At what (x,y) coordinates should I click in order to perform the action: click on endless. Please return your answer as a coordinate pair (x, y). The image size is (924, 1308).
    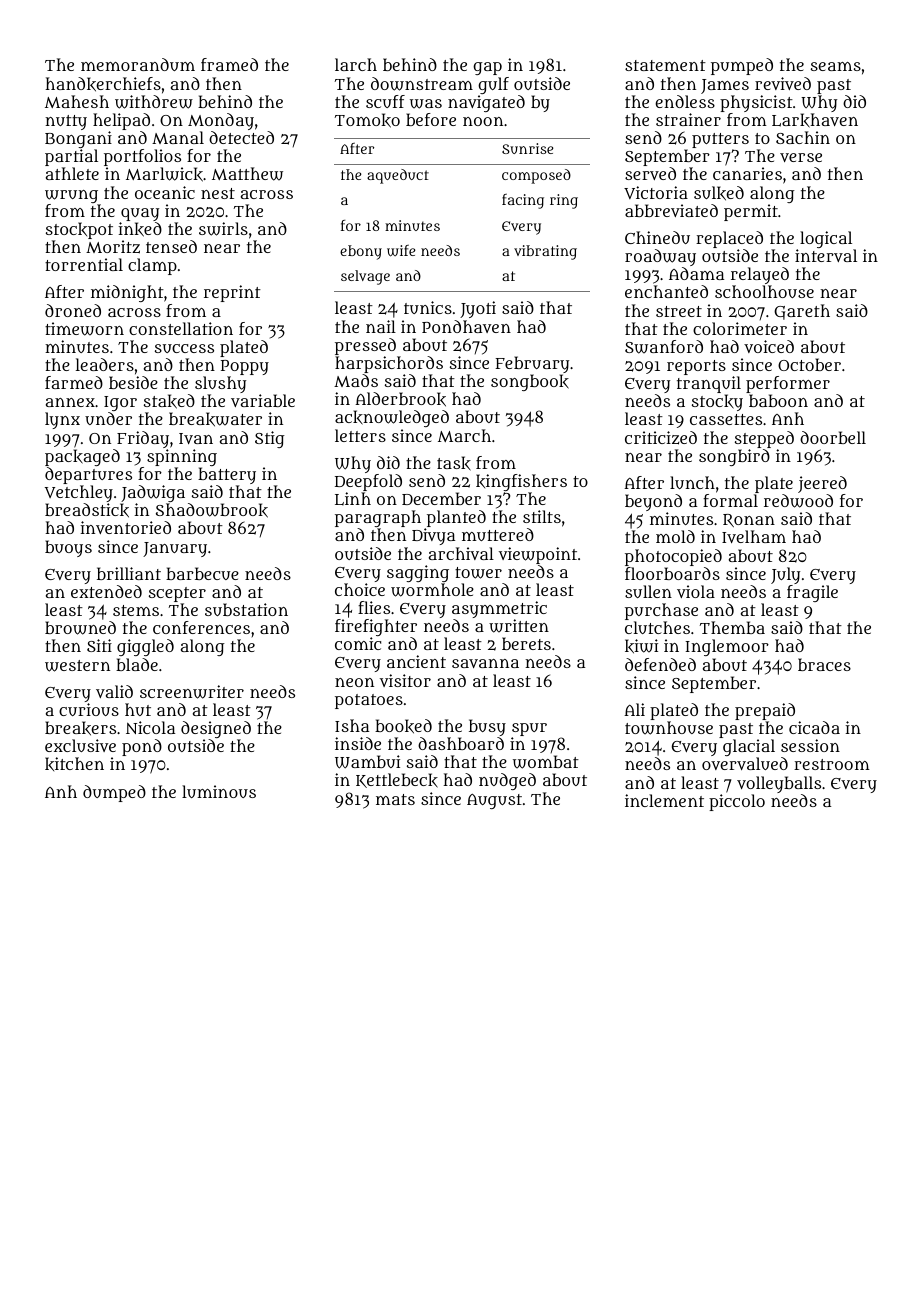
    Looking at the image, I should click on (685, 101).
